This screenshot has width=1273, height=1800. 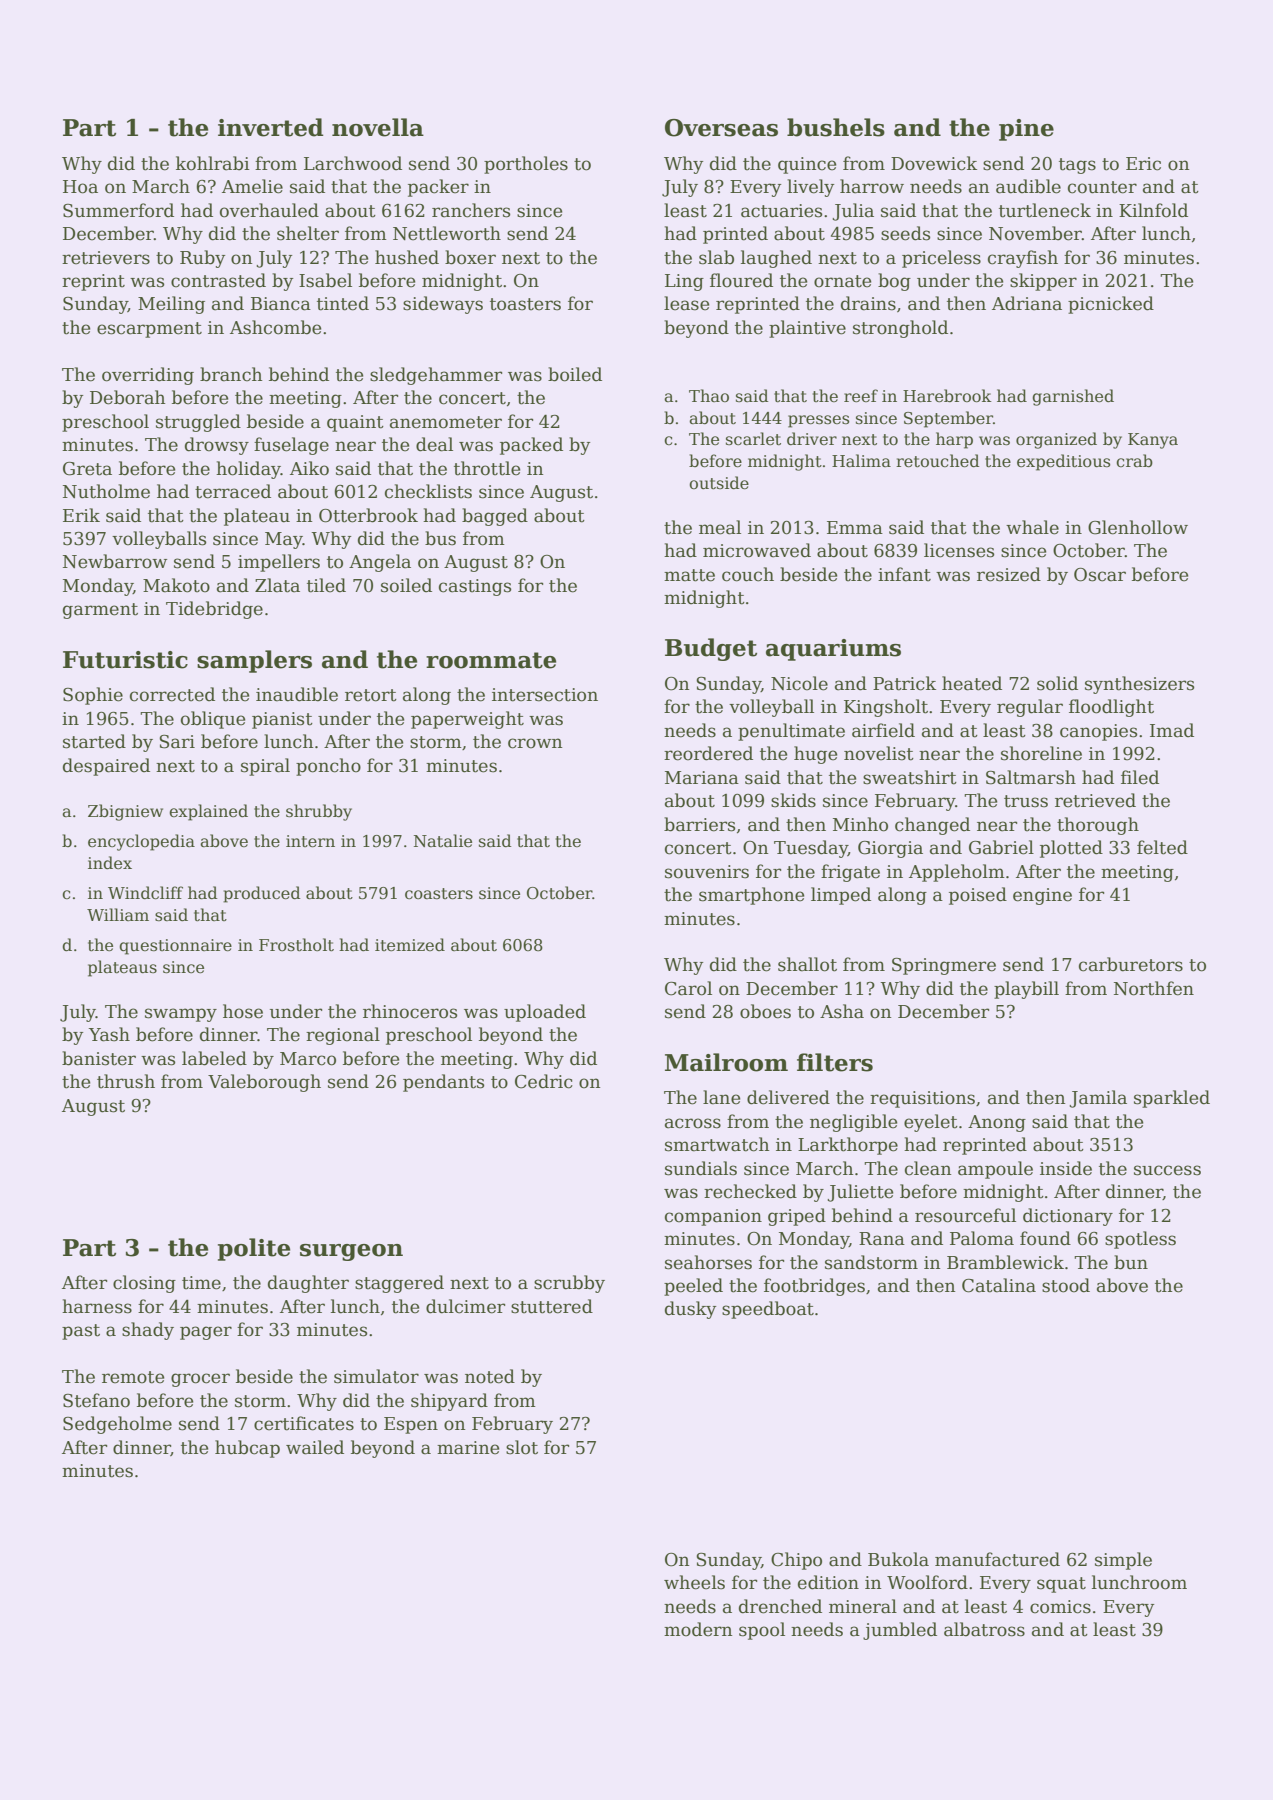 What do you see at coordinates (1153, 210) in the screenshot?
I see `Kilnfold` at bounding box center [1153, 210].
